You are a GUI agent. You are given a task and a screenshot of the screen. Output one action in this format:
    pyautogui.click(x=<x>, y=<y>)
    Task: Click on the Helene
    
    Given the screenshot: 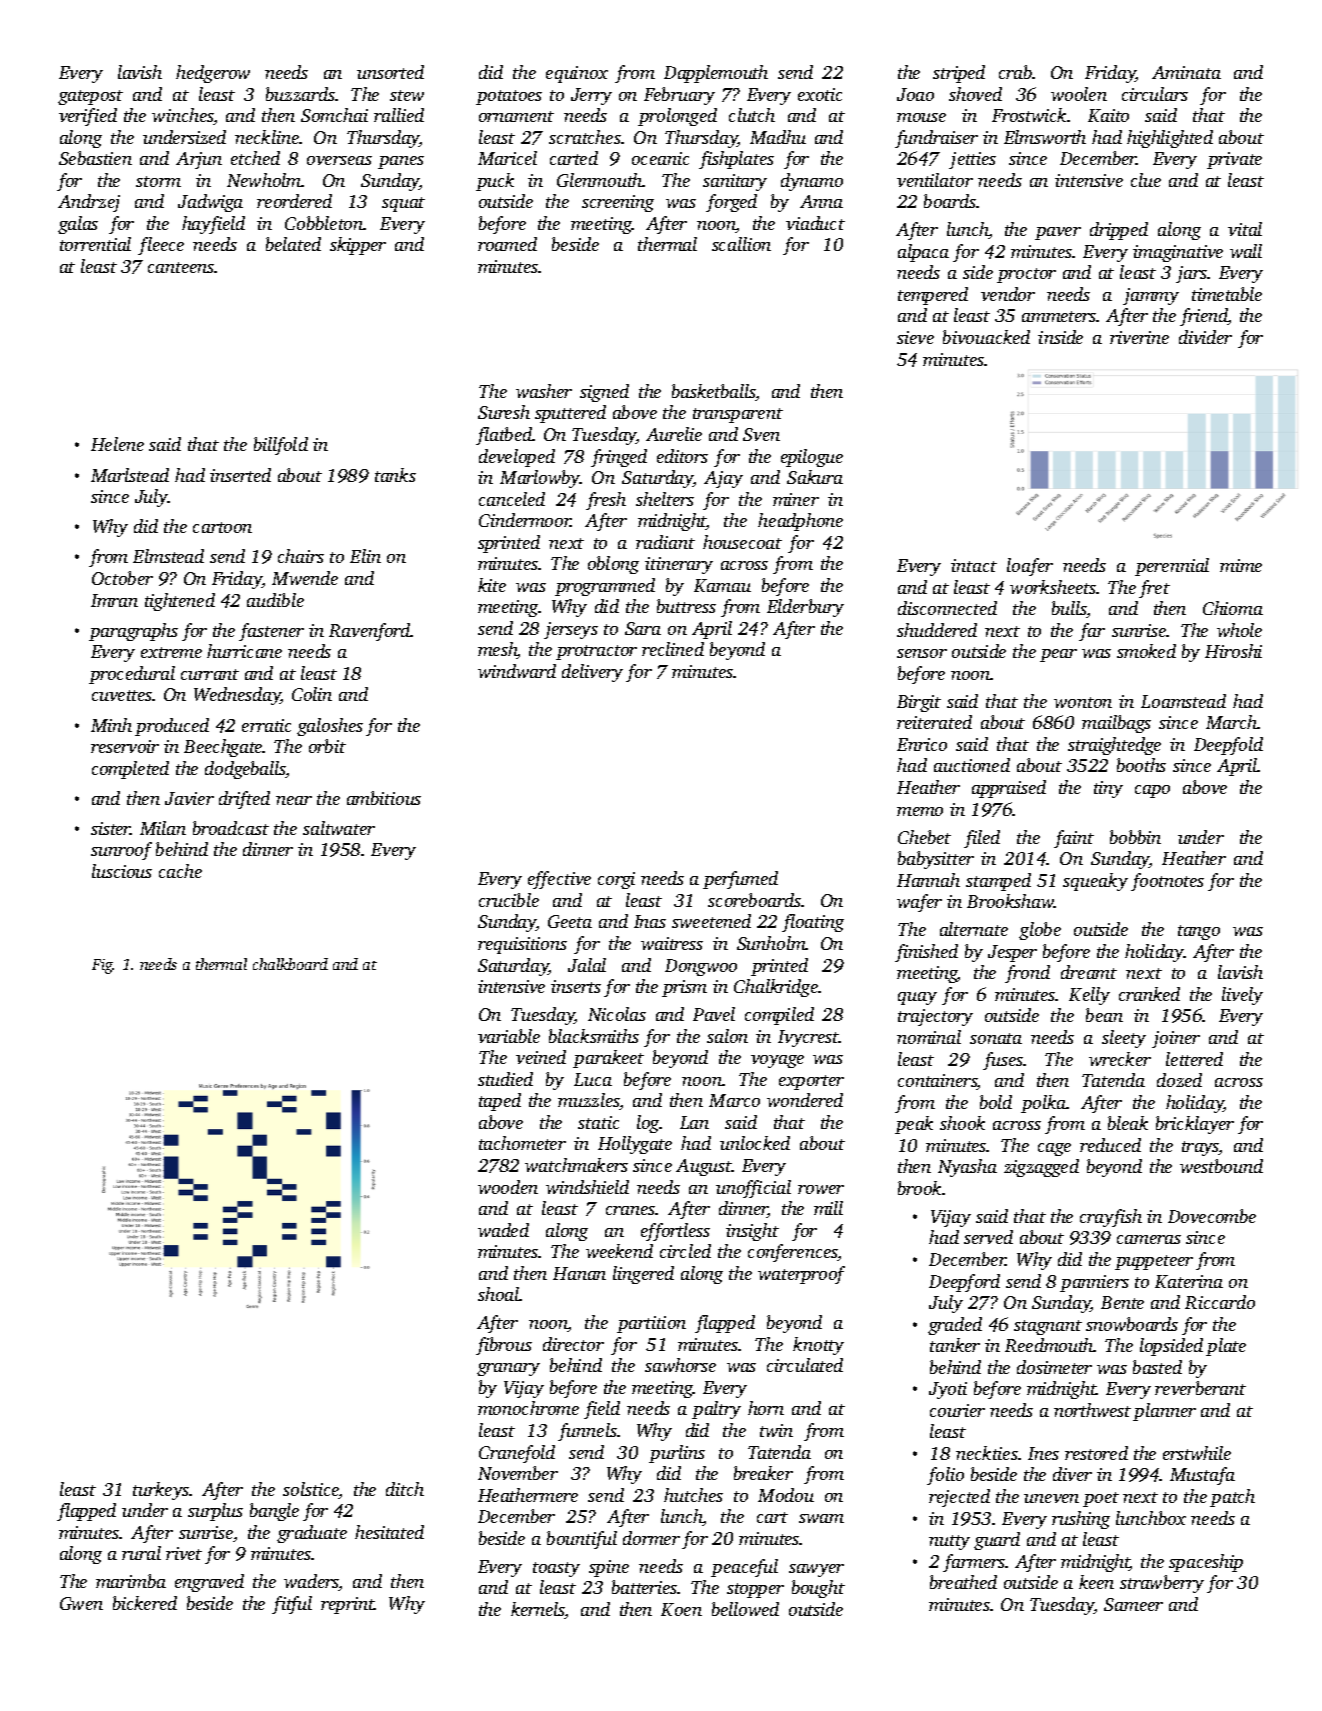 What is the action you would take?
    pyautogui.click(x=117, y=444)
